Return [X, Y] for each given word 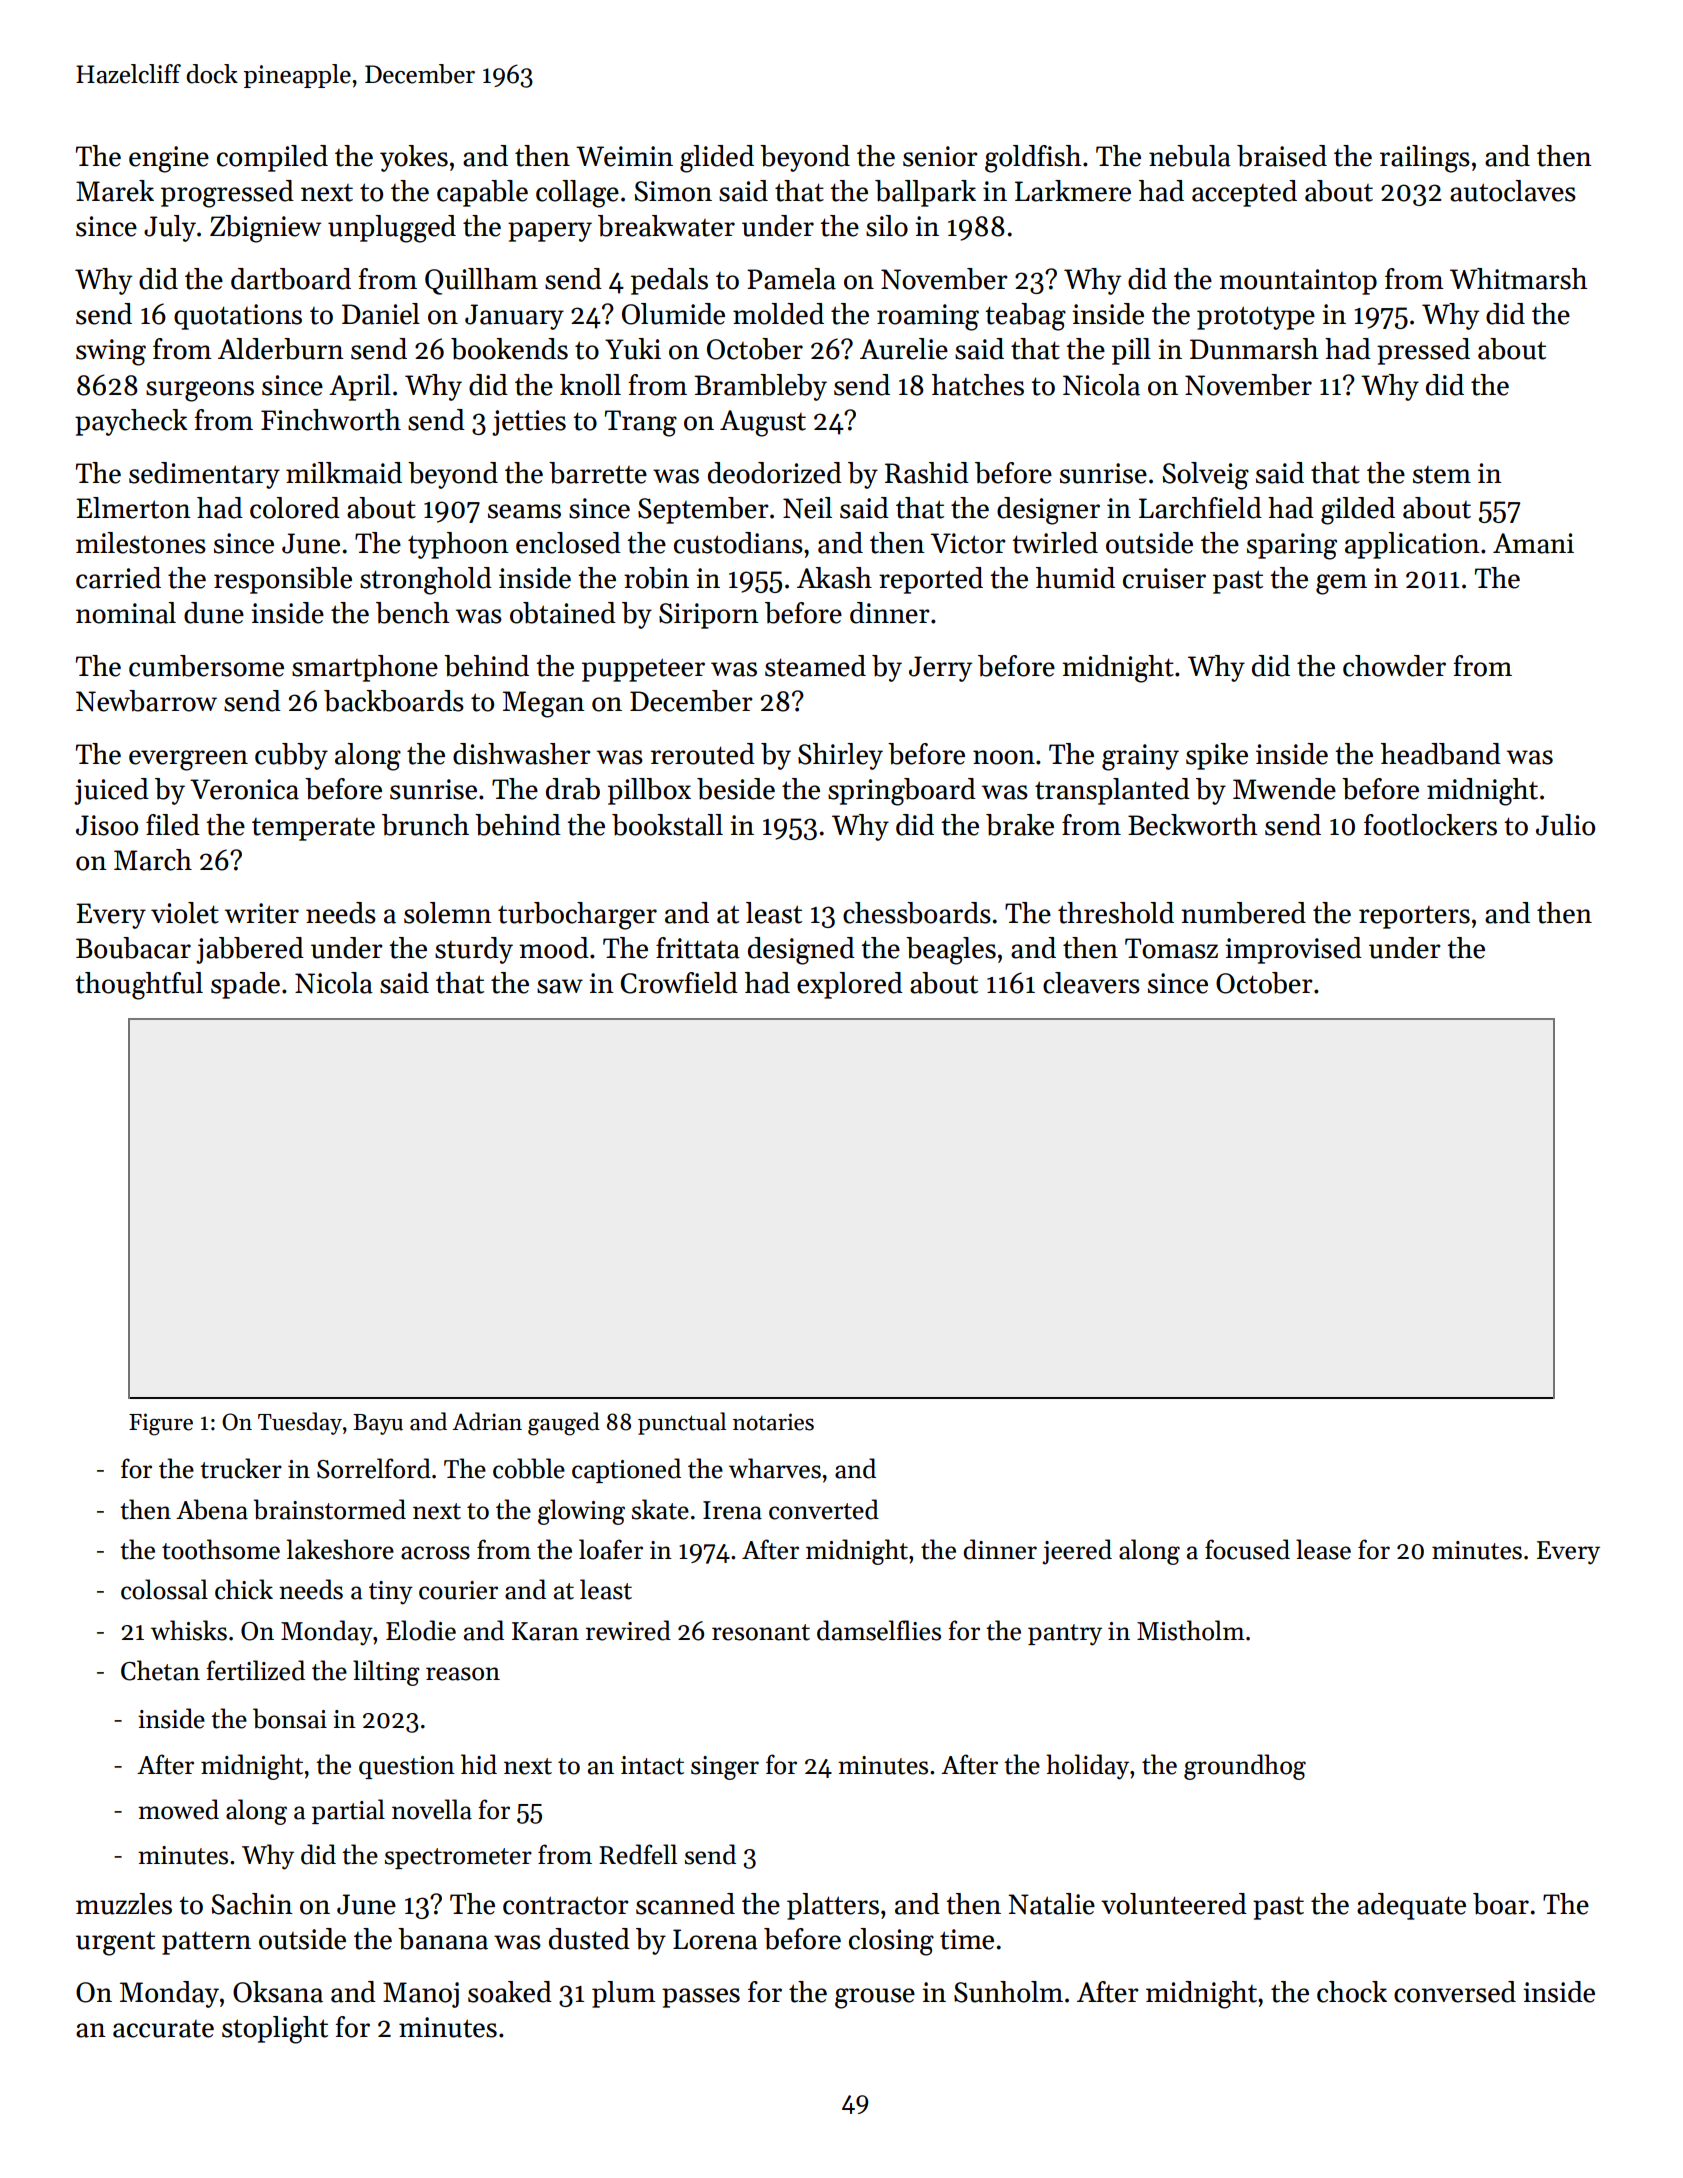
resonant [761, 1632]
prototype [1256, 318]
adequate [1411, 1906]
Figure [161, 1424]
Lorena [715, 1939]
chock [1352, 1992]
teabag [1025, 317]
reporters [1414, 917]
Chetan [160, 1670]
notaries [773, 1422]
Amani [1533, 543]
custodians [738, 543]
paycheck [131, 422]
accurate [163, 2029]
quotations [238, 317]
